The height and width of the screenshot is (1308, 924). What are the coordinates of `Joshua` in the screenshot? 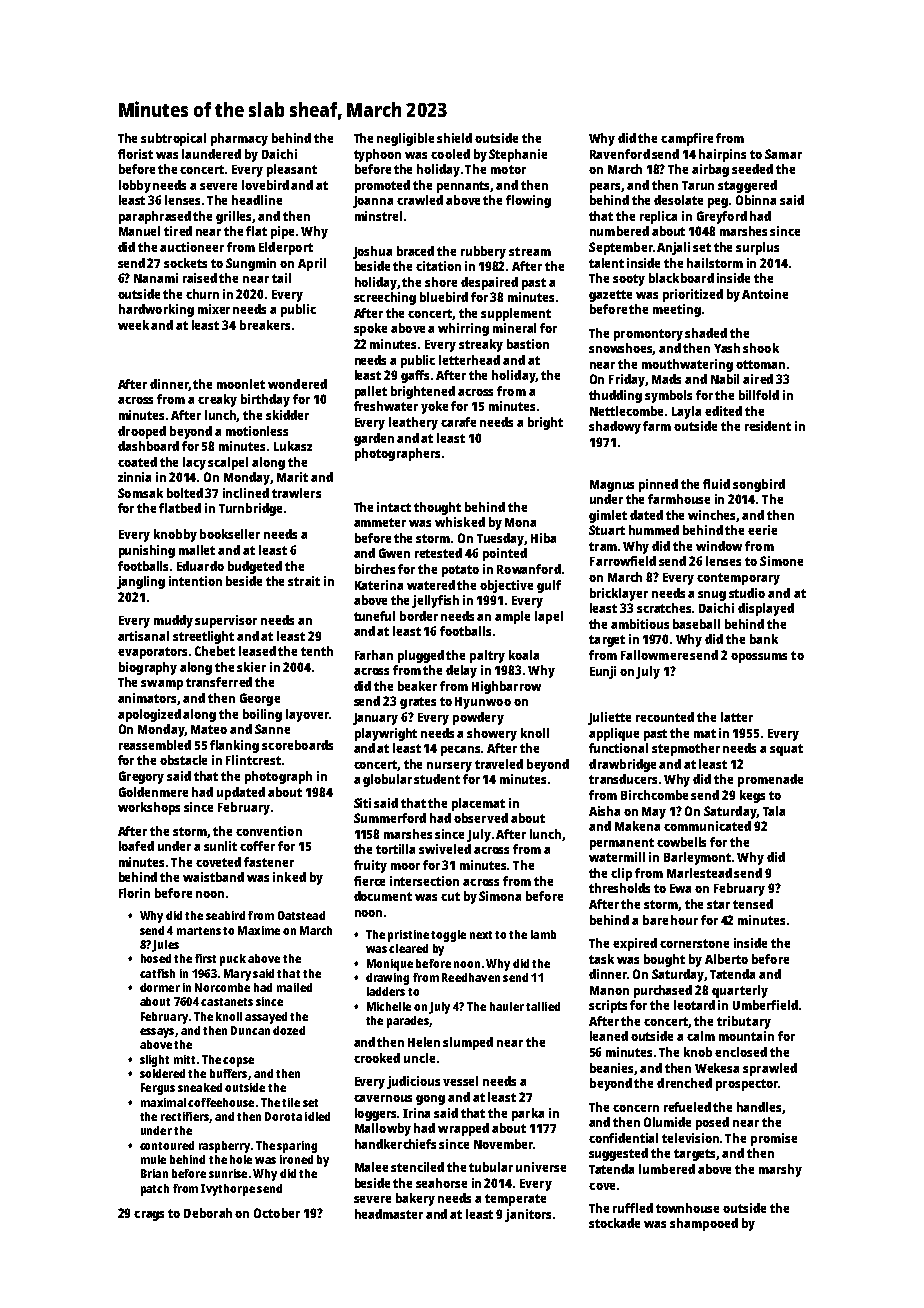 It's located at (372, 252).
